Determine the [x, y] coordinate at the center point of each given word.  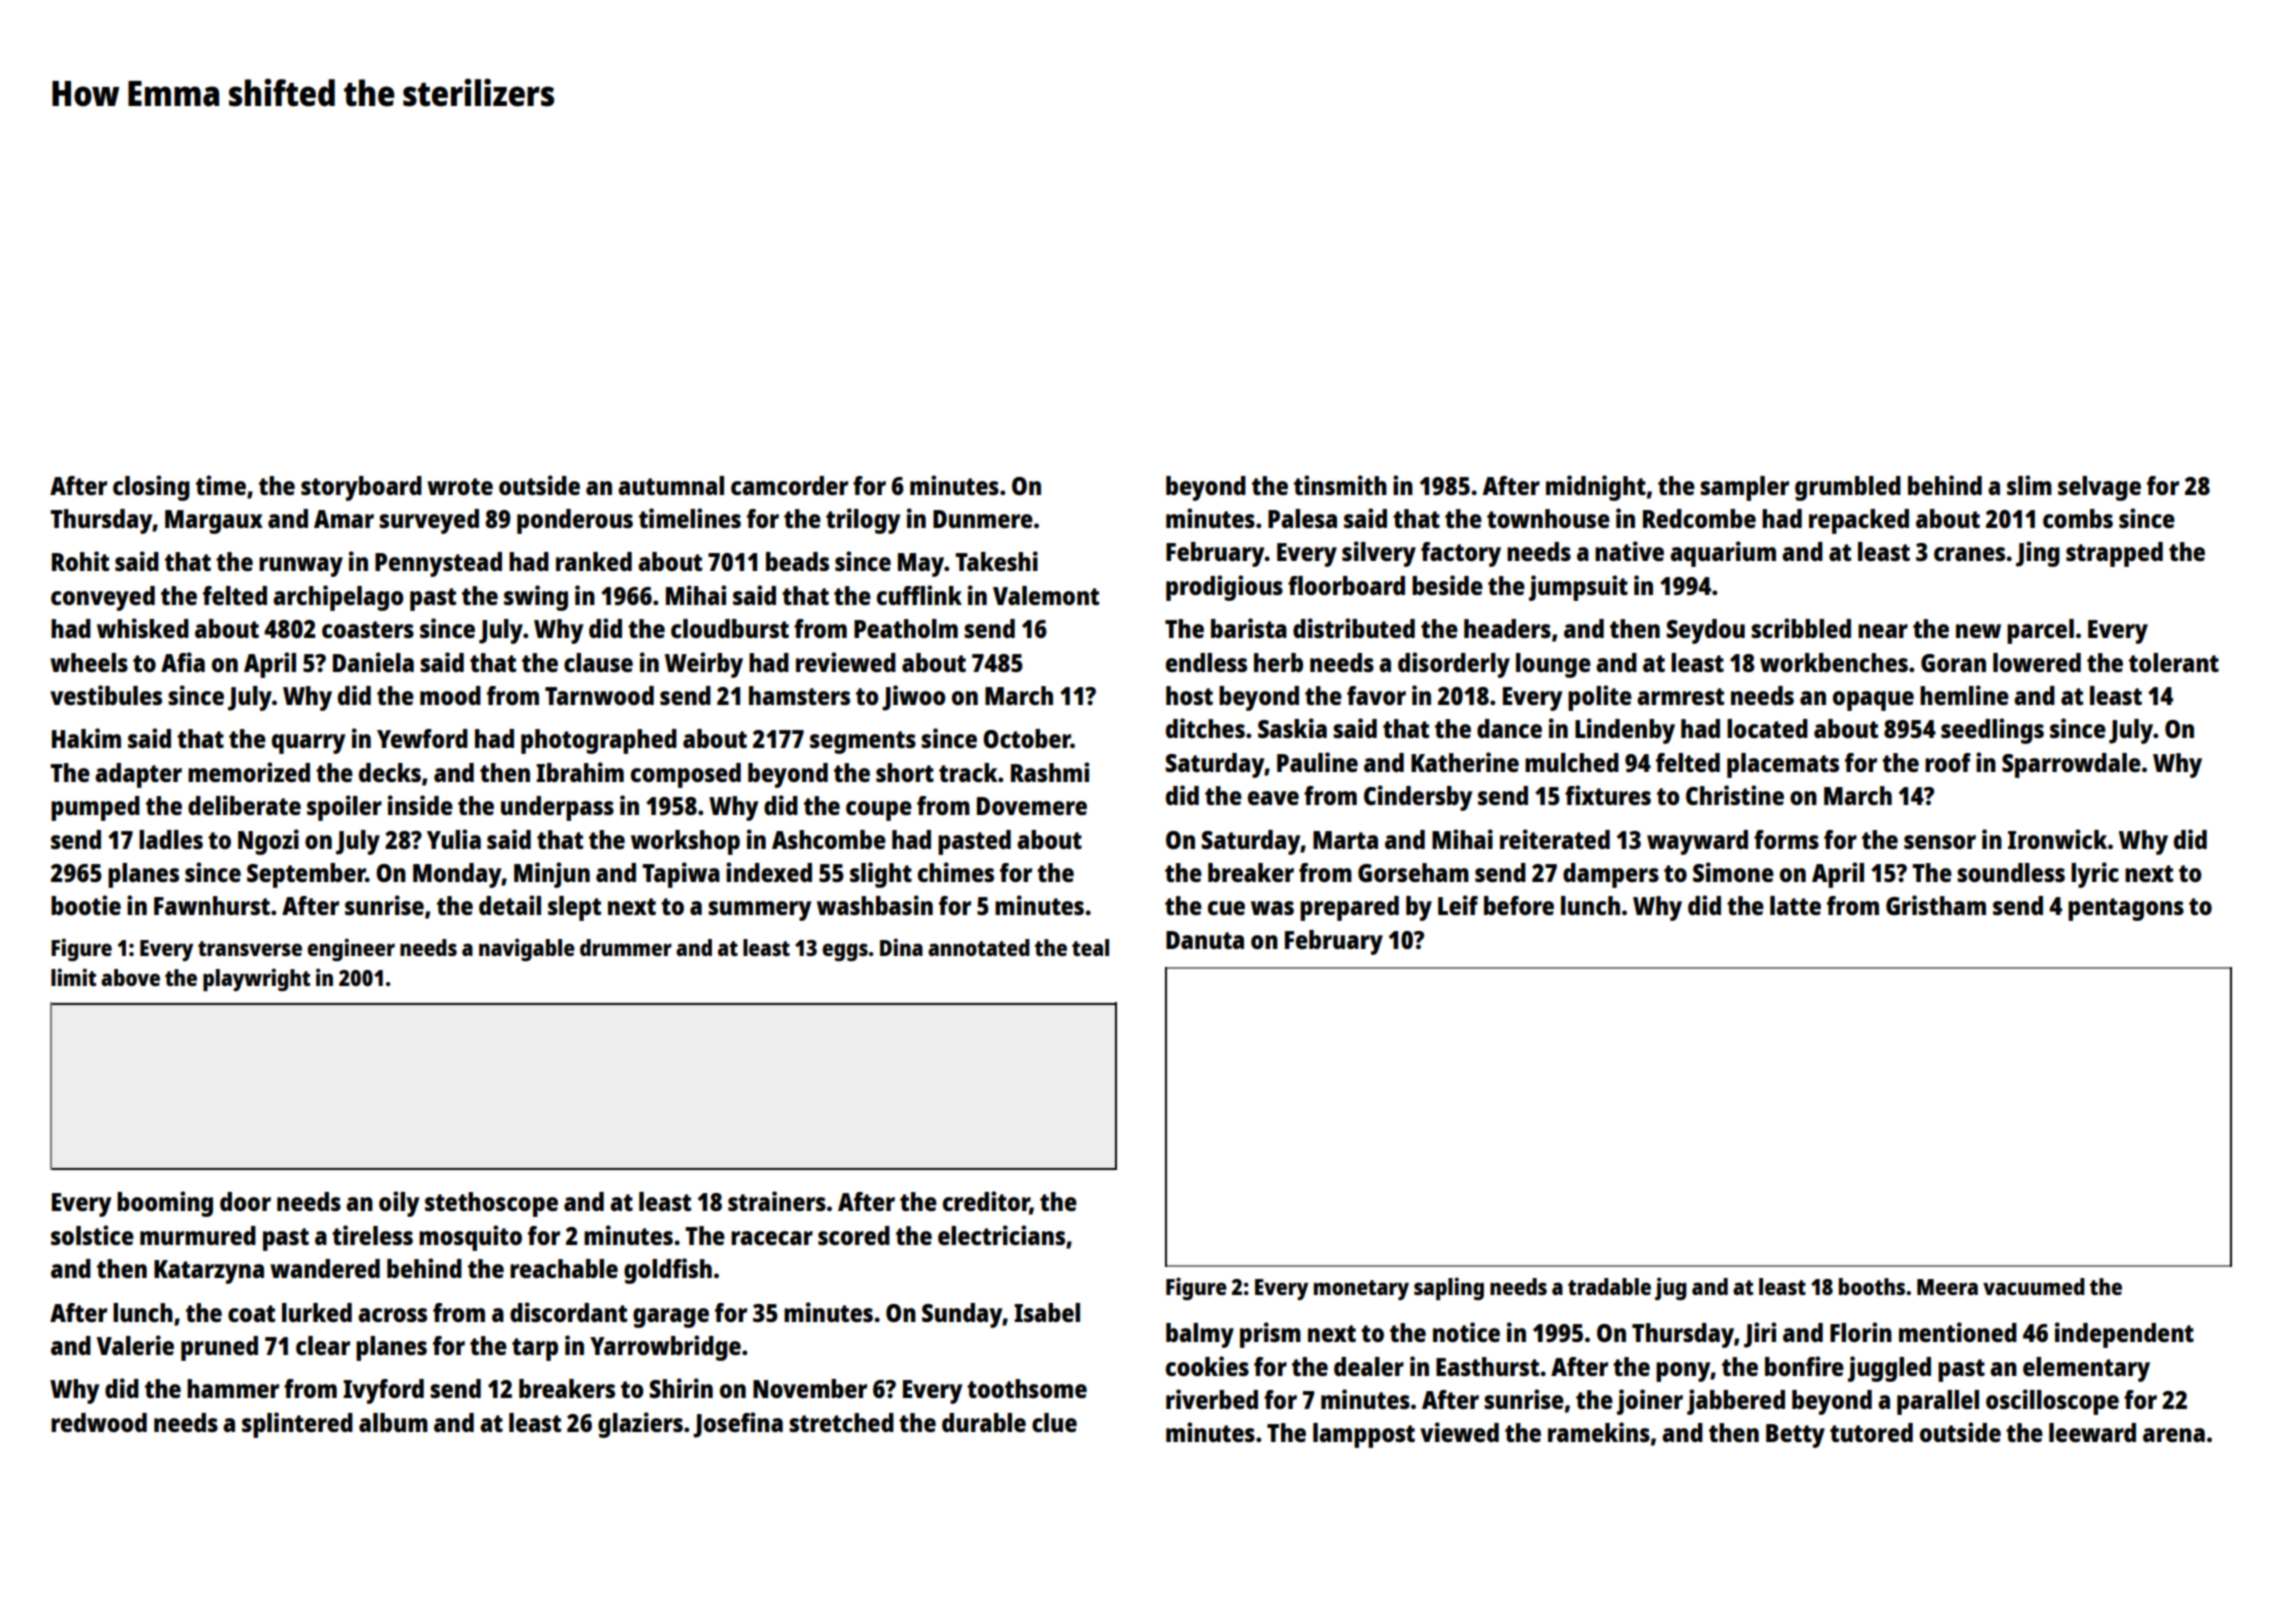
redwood [99, 1422]
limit [73, 977]
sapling [1449, 1288]
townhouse [1548, 518]
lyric [2095, 875]
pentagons [2126, 909]
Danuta [1205, 940]
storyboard [361, 488]
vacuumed [2034, 1286]
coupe [879, 811]
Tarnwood [599, 695]
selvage [2099, 488]
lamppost [1364, 1435]
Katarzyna [209, 1272]
